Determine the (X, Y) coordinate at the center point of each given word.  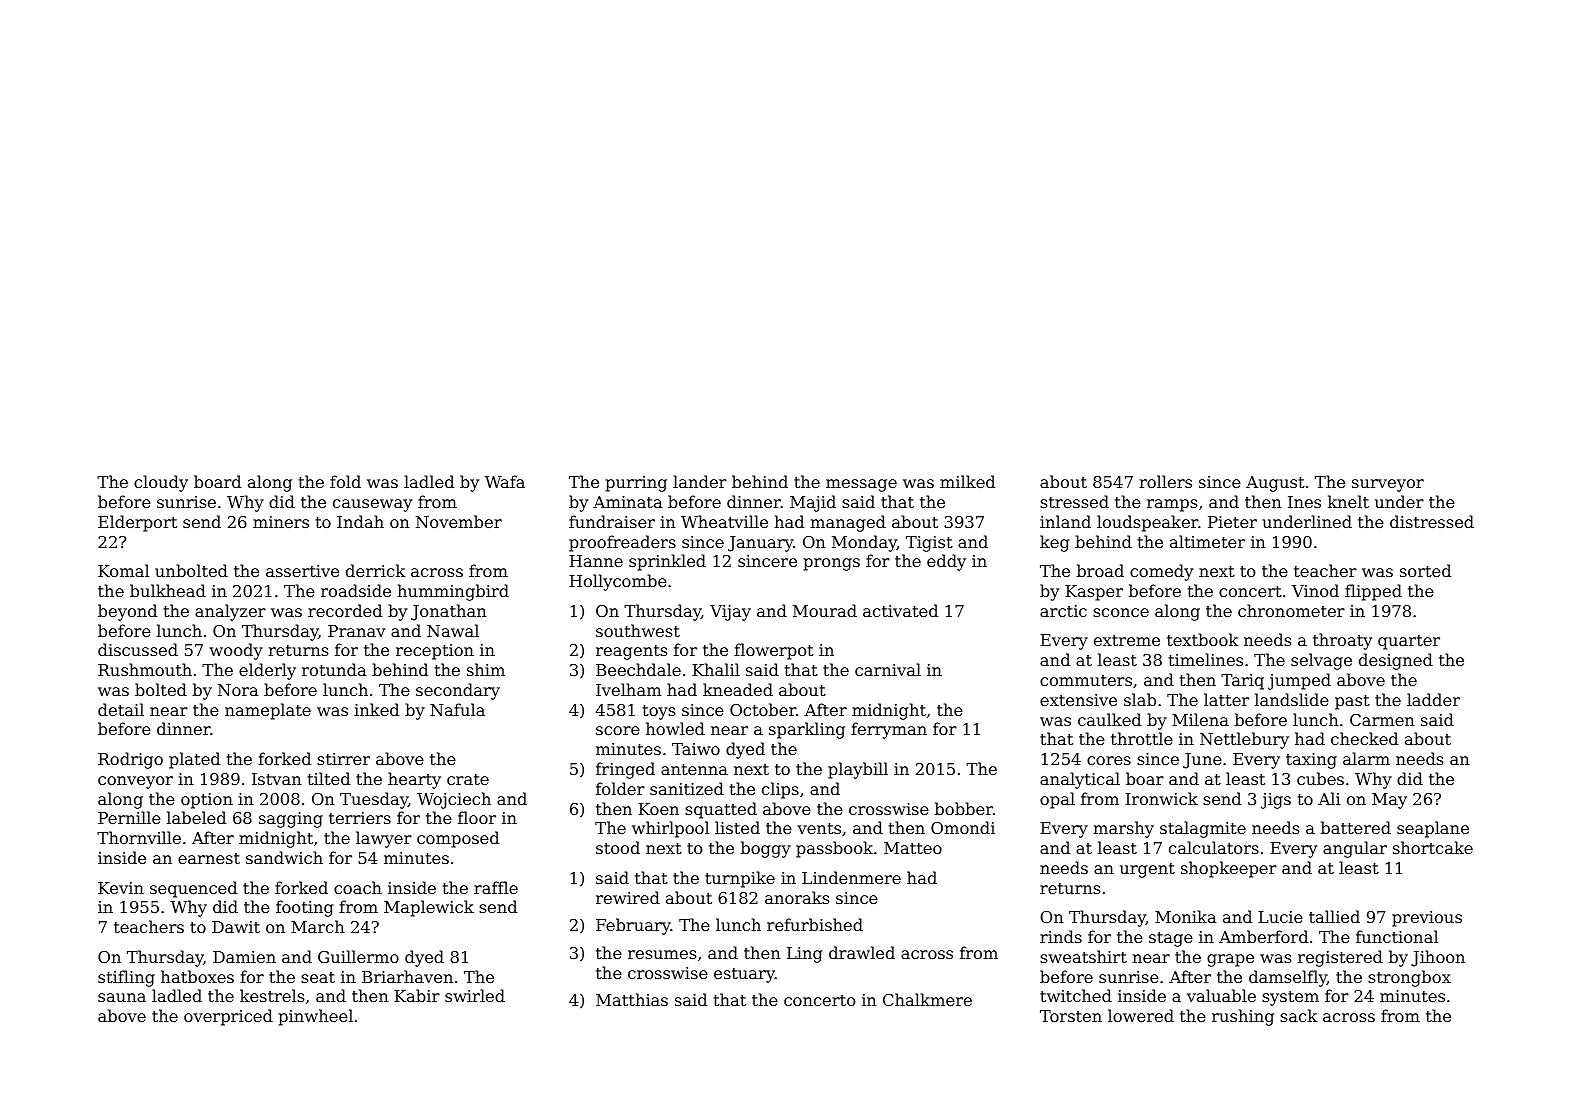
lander (700, 481)
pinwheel (316, 1017)
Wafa (505, 481)
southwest (638, 630)
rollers (1165, 481)
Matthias (632, 999)
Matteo (913, 848)
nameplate (268, 711)
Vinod (1315, 590)
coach (358, 887)
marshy (1123, 829)
